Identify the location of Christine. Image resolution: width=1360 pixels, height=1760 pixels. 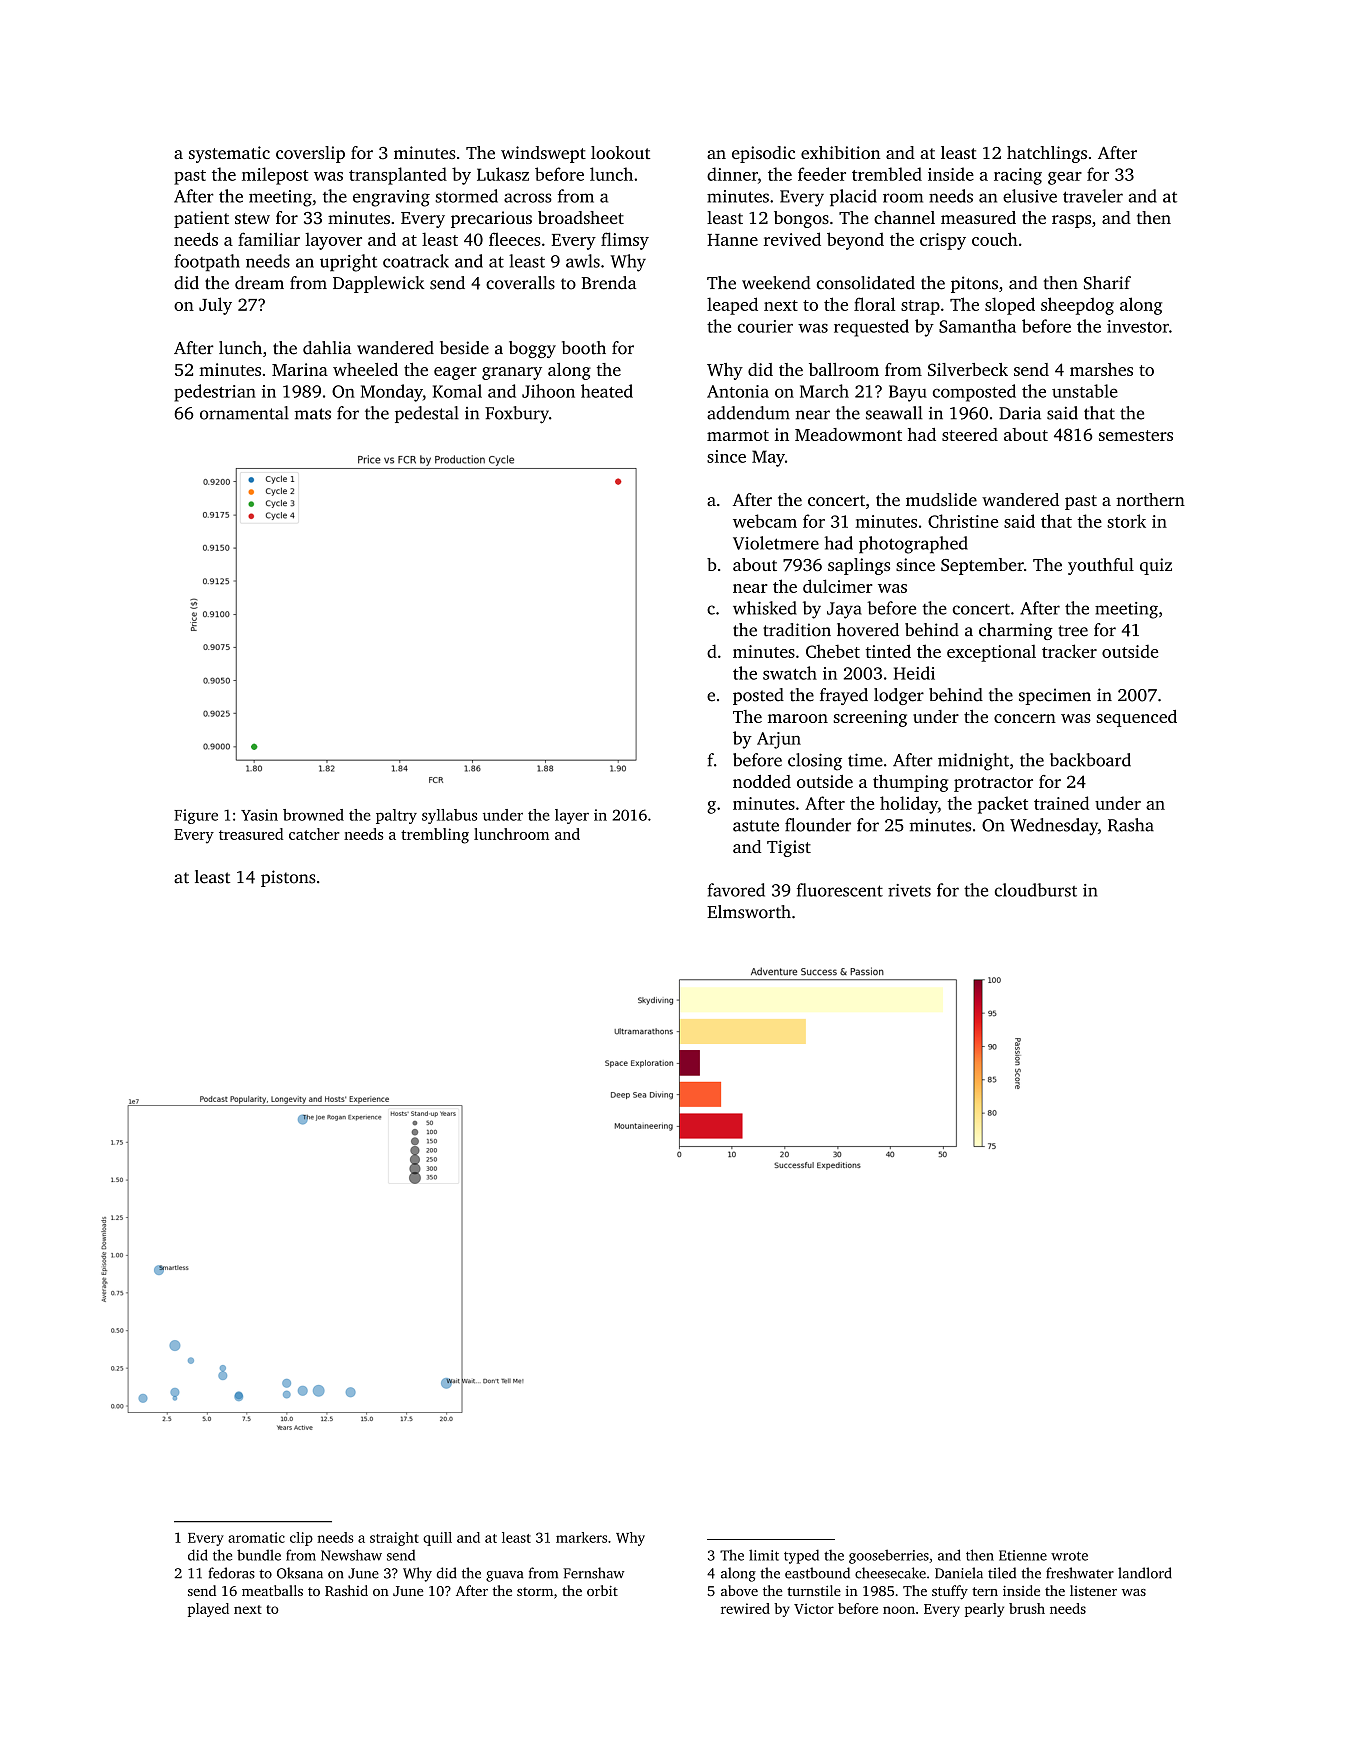
(963, 521).
